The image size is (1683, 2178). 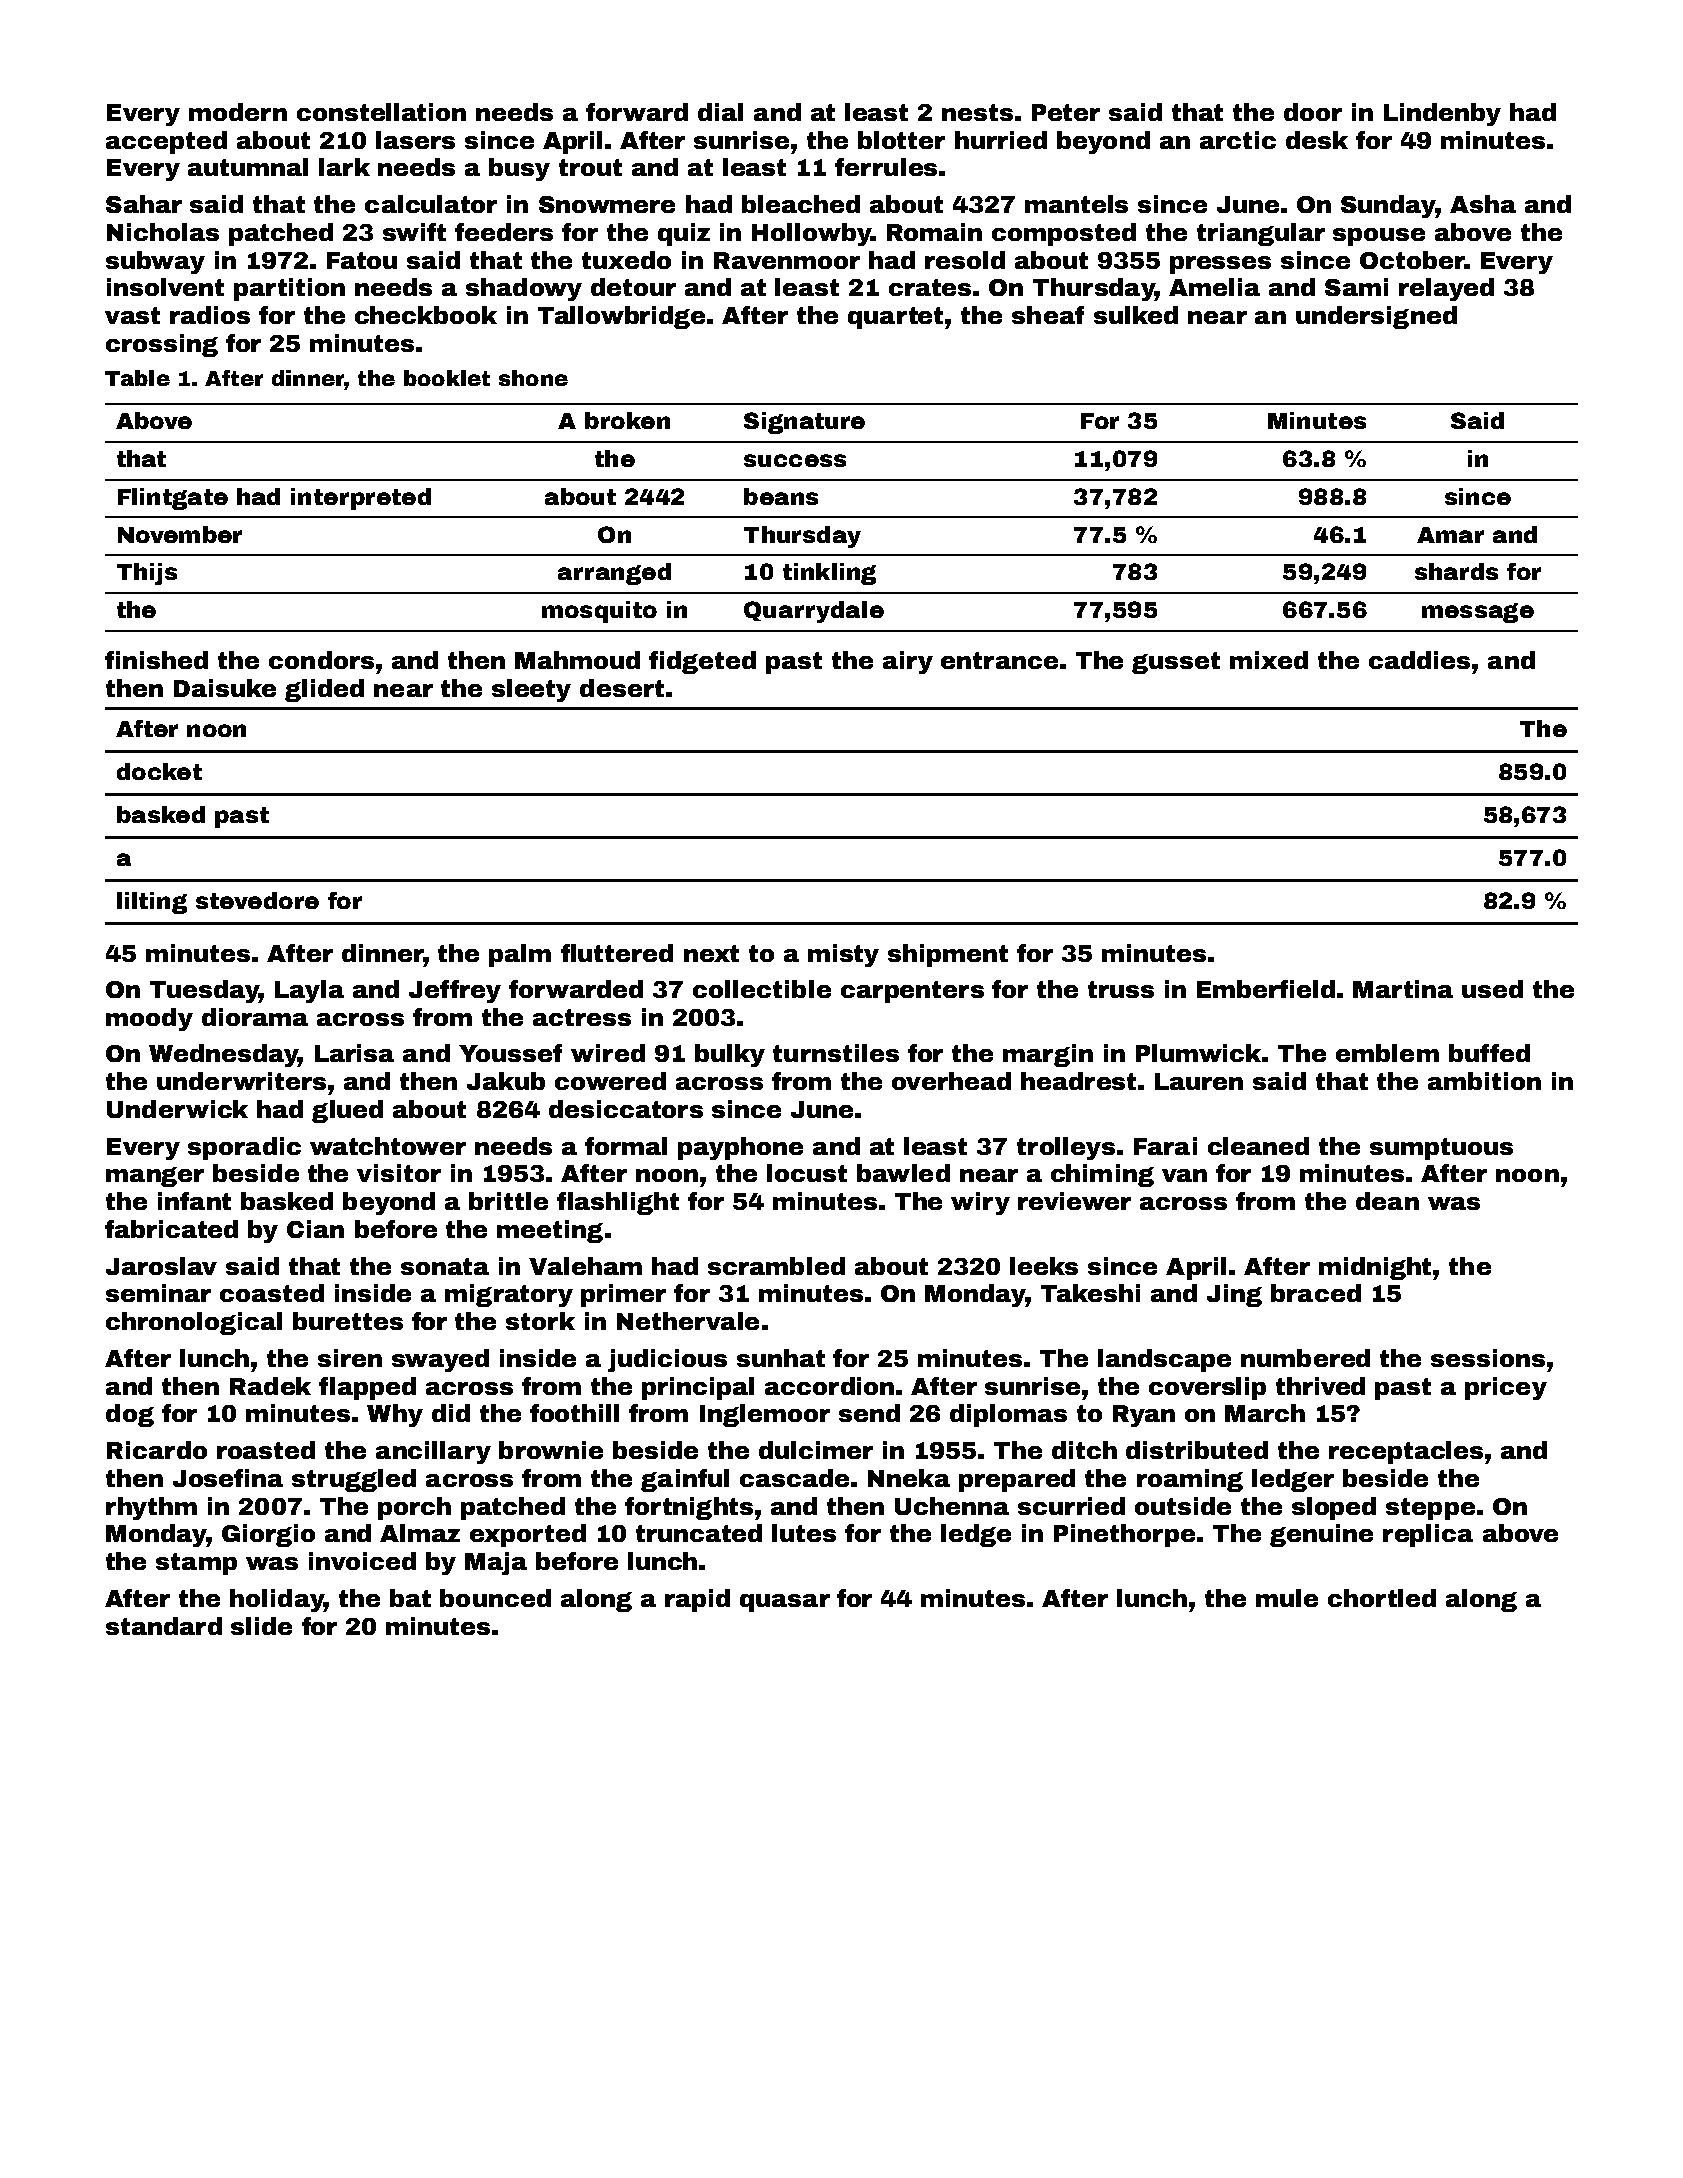 I want to click on quasar, so click(x=785, y=1603).
